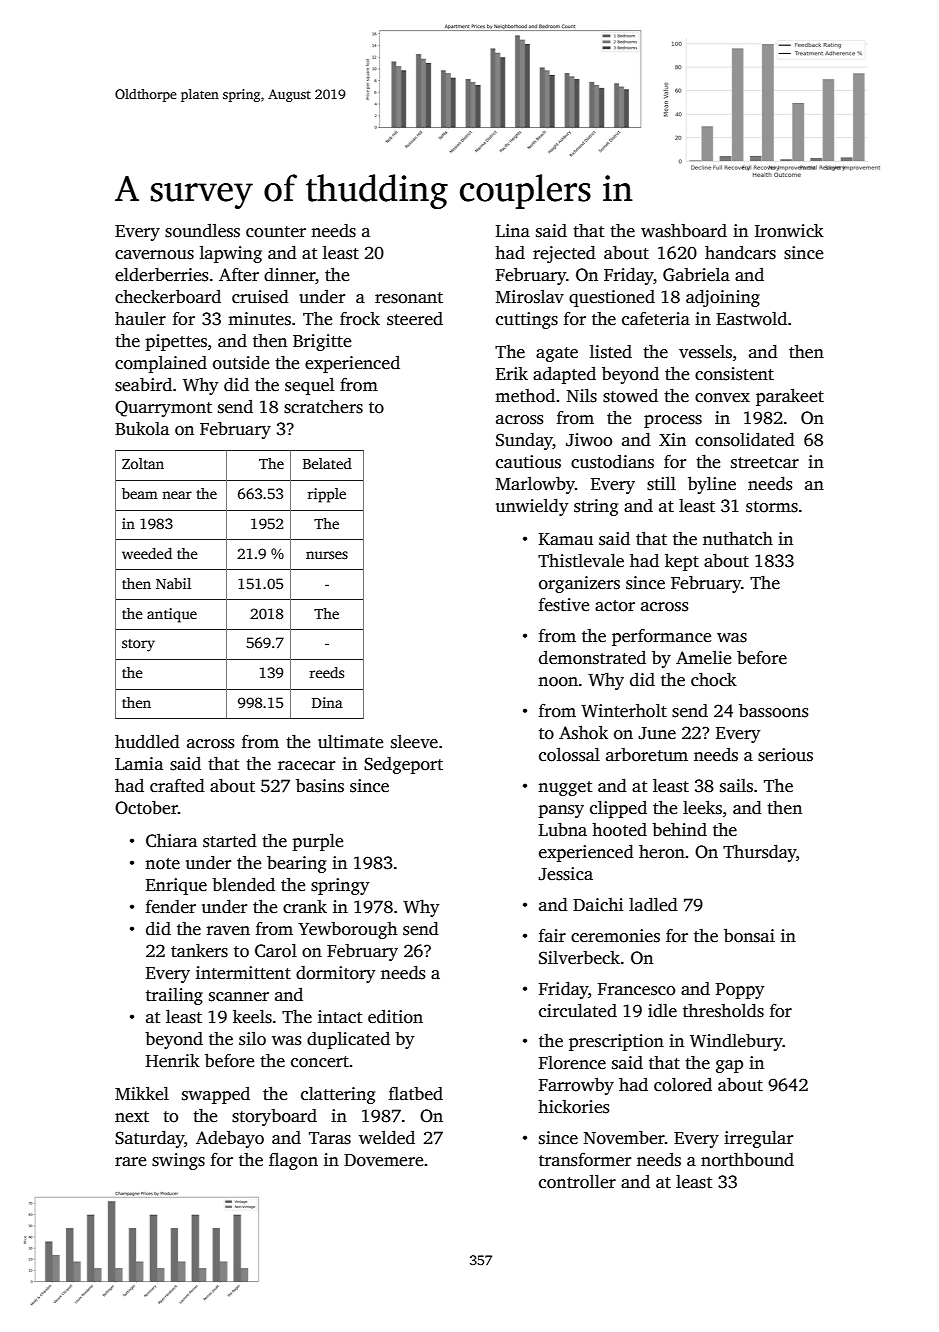 Image resolution: width=939 pixels, height=1332 pixels. What do you see at coordinates (513, 230) in the screenshot?
I see `Lina` at bounding box center [513, 230].
